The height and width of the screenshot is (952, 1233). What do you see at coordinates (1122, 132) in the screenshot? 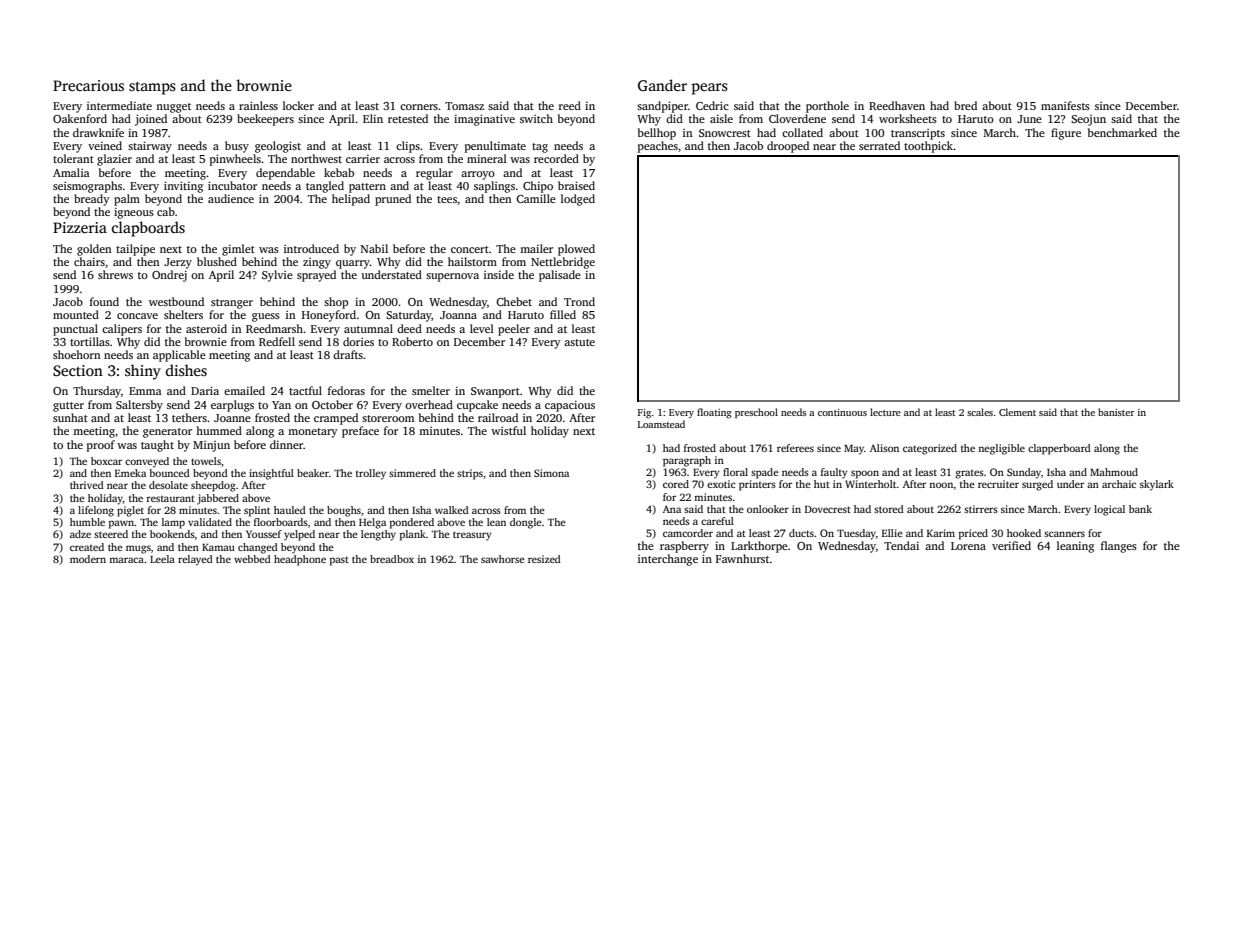
I see `benchmarked` at bounding box center [1122, 132].
